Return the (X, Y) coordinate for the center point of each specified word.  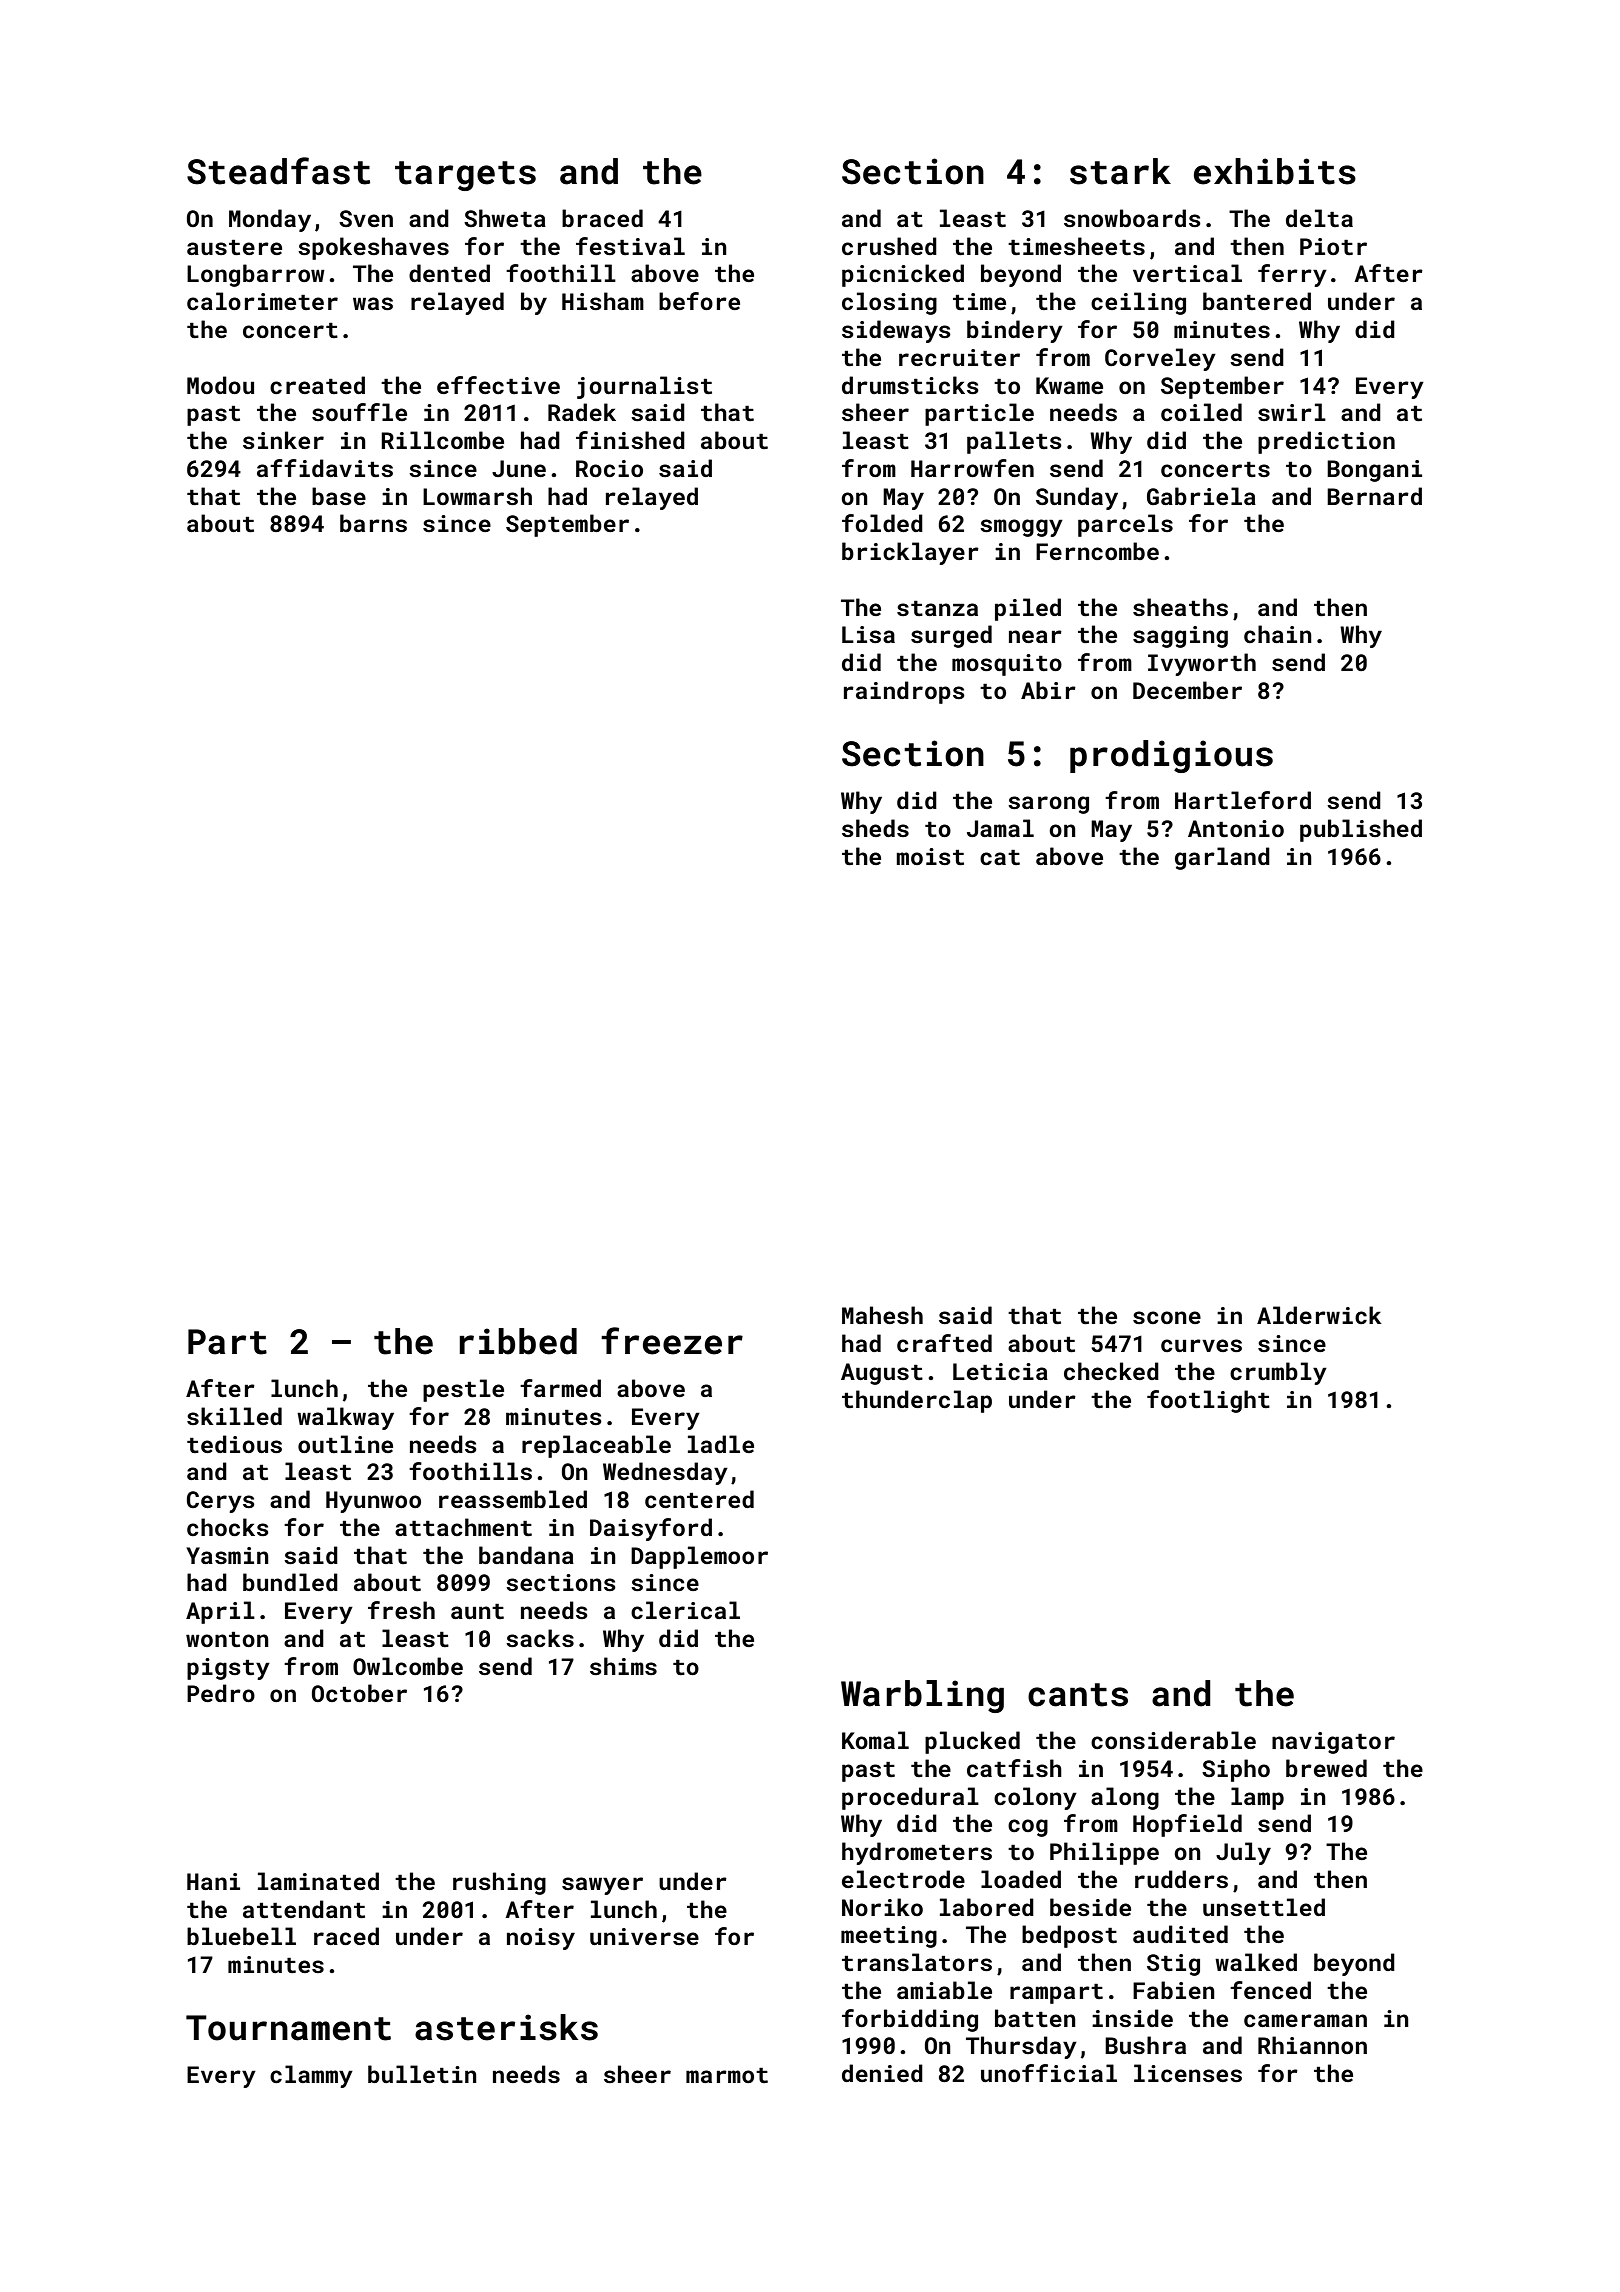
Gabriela (1201, 496)
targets (465, 176)
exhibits (1275, 171)
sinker (283, 440)
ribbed (518, 1341)
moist (930, 856)
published (1361, 830)
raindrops (904, 692)
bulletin (422, 2074)
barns (373, 523)
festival (630, 246)
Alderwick (1319, 1315)
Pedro (221, 1693)
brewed (1326, 1768)
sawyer (602, 1886)
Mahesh (882, 1315)
